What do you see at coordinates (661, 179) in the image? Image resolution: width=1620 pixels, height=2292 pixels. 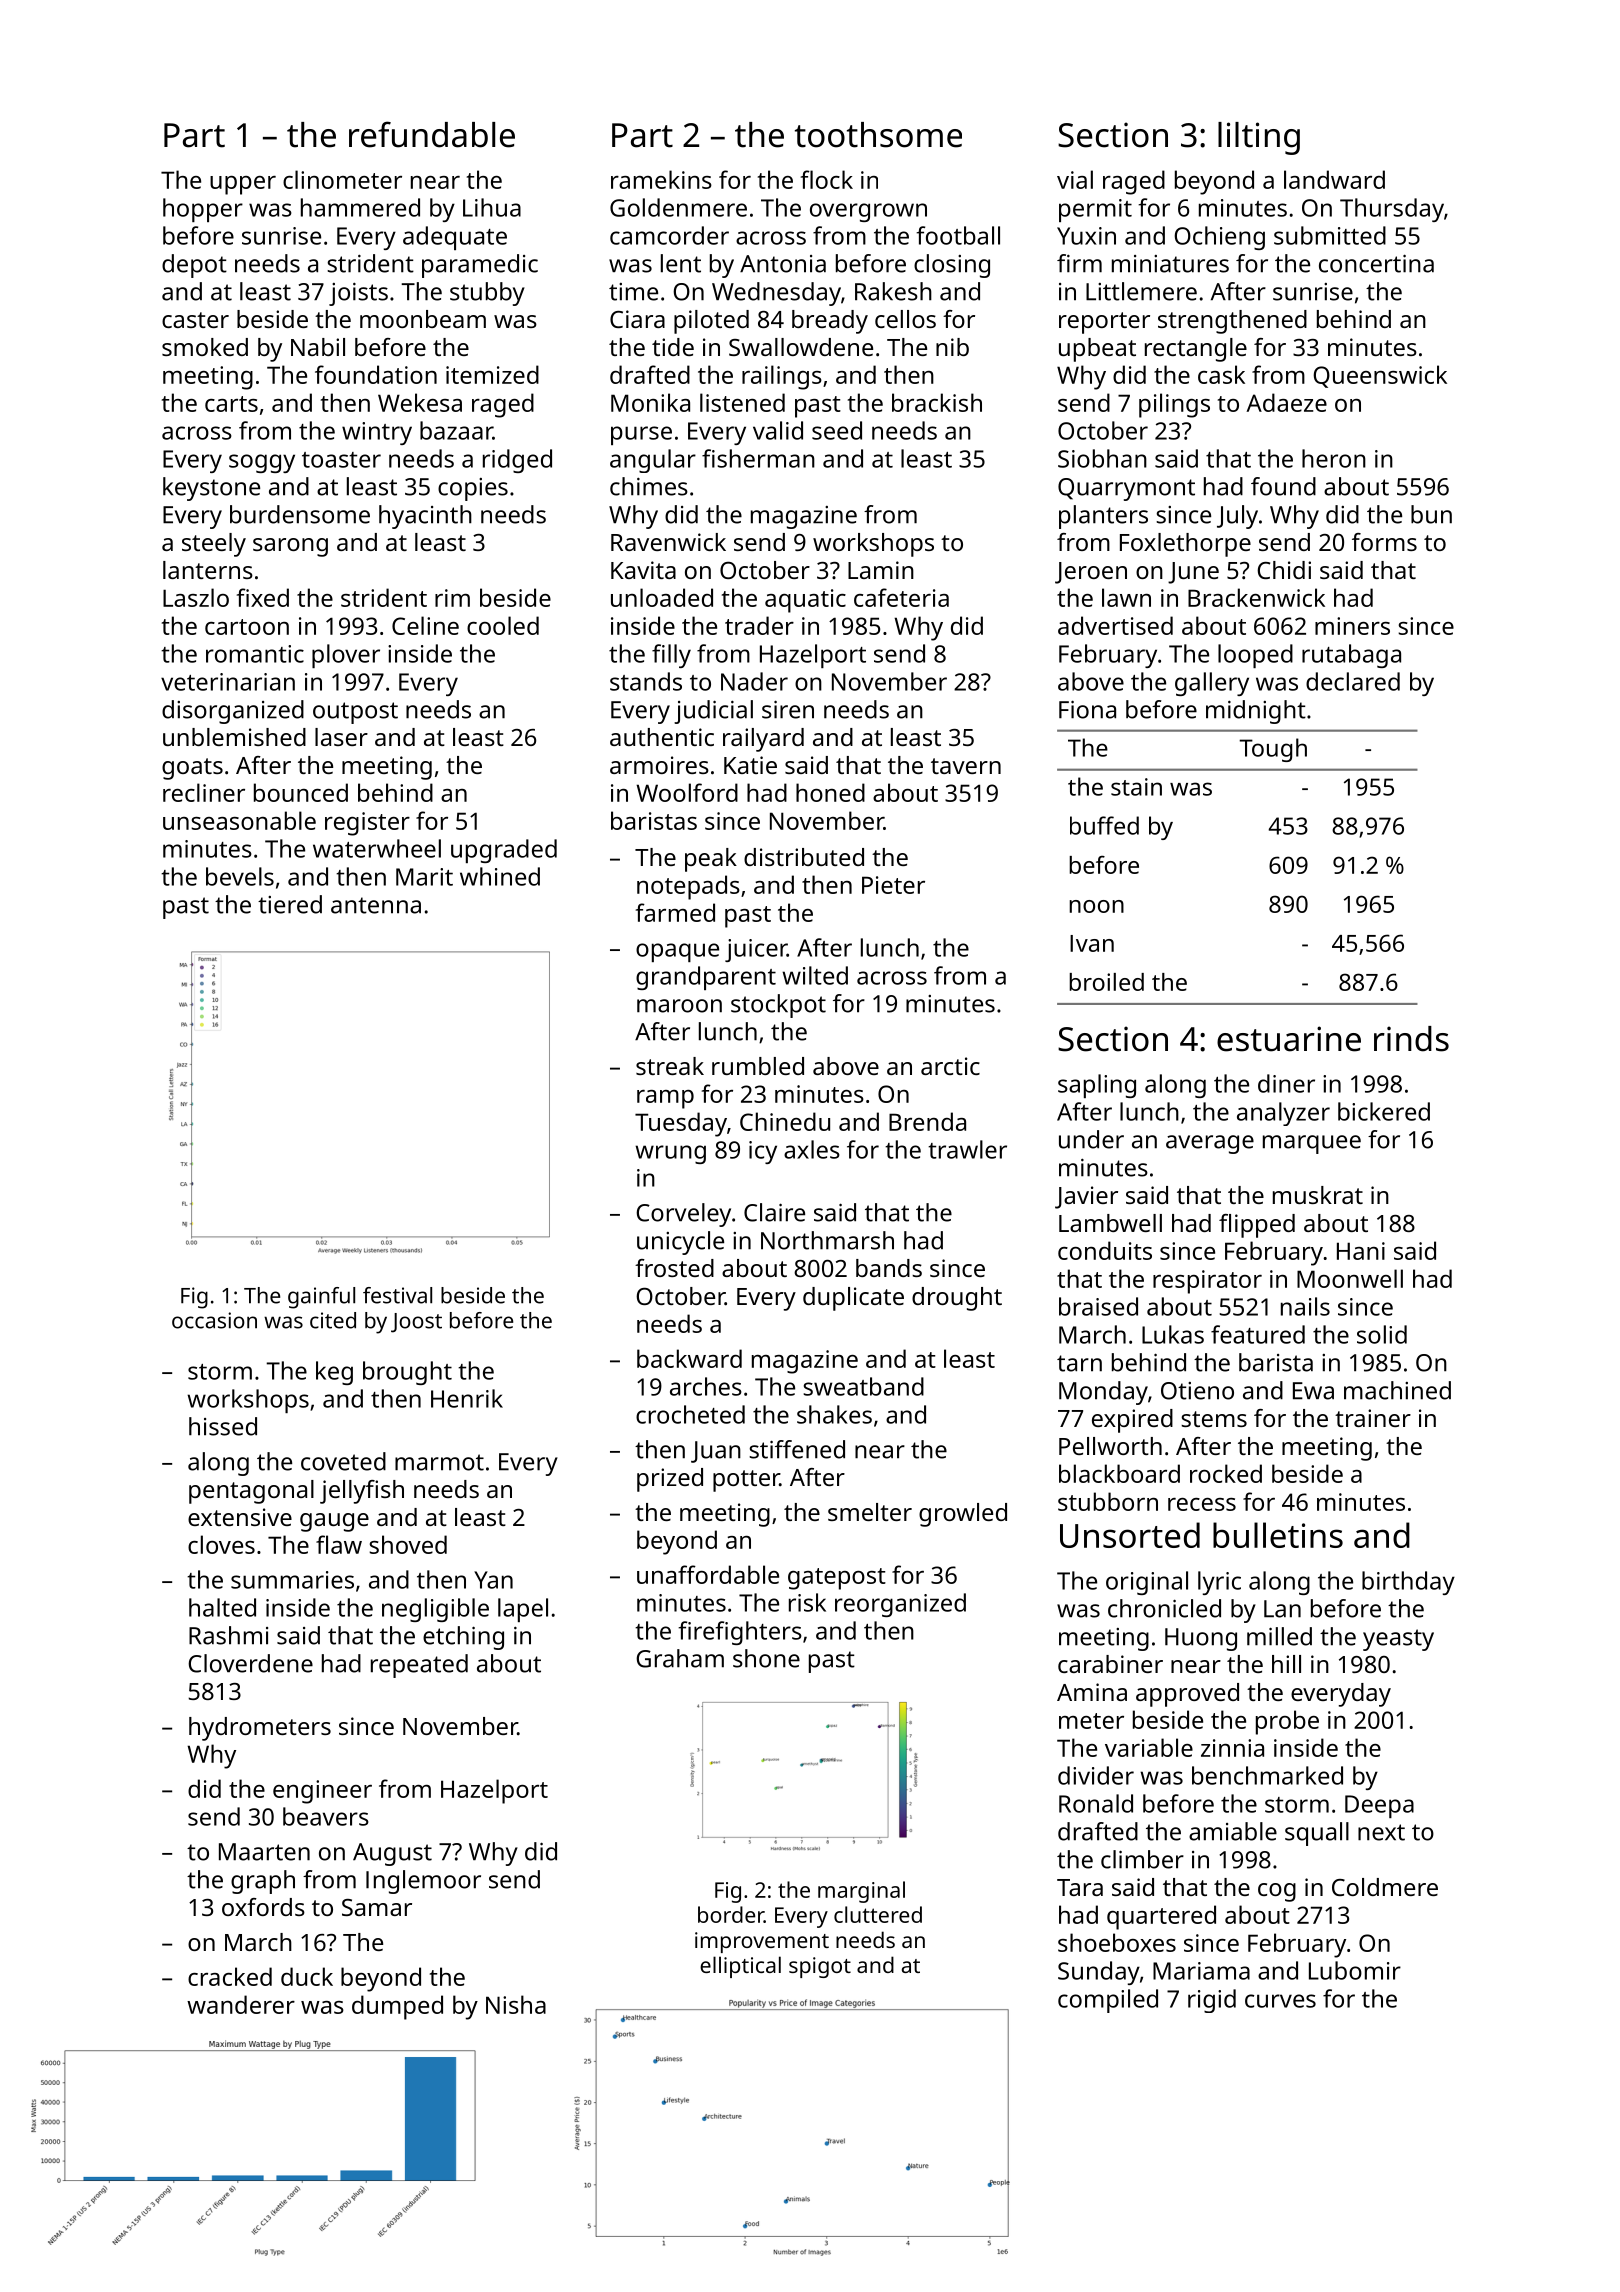 I see `ramekins` at bounding box center [661, 179].
